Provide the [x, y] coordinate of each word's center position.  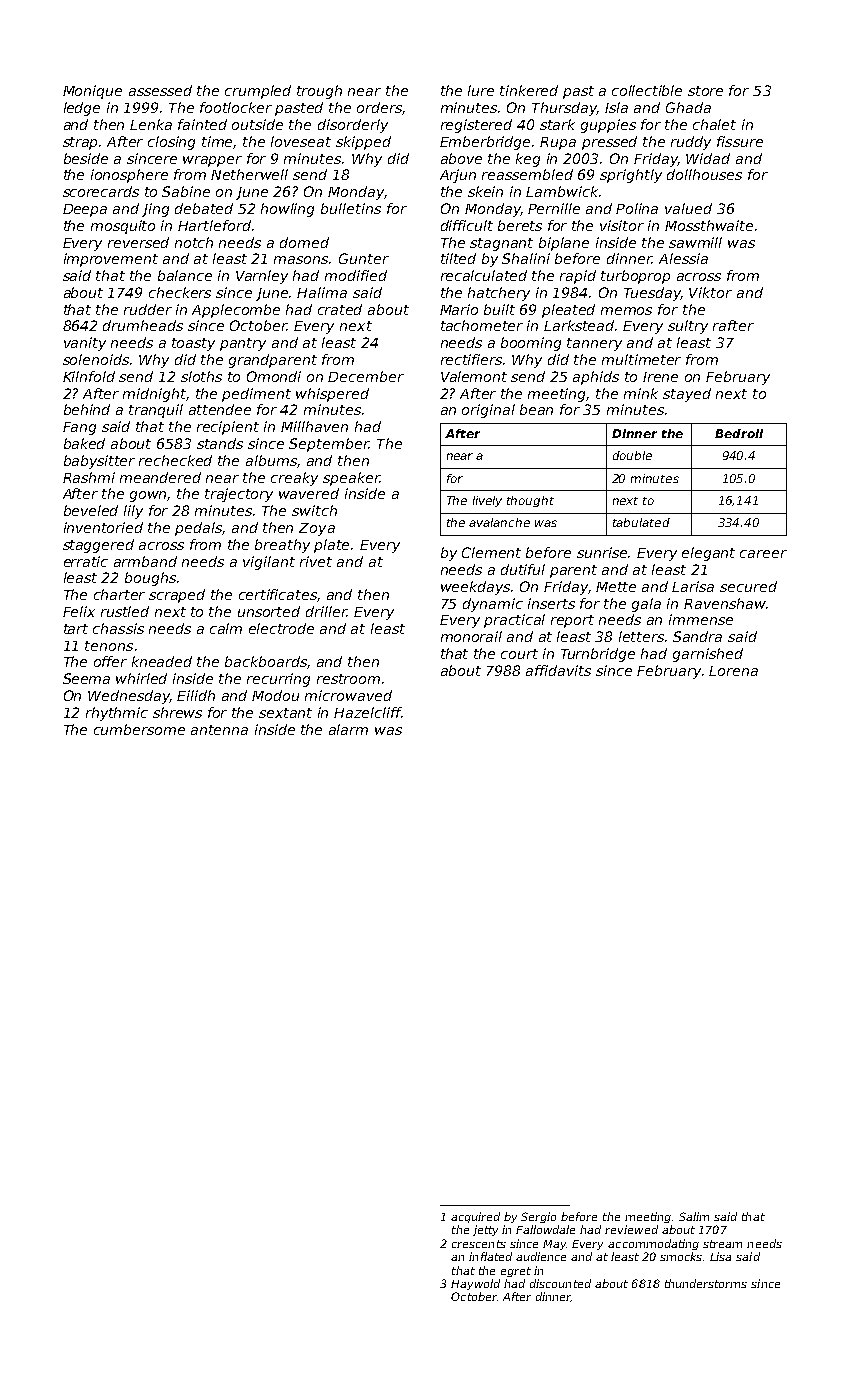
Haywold [475, 1284]
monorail [471, 636]
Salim [694, 1216]
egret [516, 1272]
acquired [475, 1217]
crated [340, 309]
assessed [160, 90]
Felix [79, 611]
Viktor [710, 292]
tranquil [156, 411]
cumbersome [139, 729]
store [705, 91]
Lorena [733, 671]
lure [481, 90]
